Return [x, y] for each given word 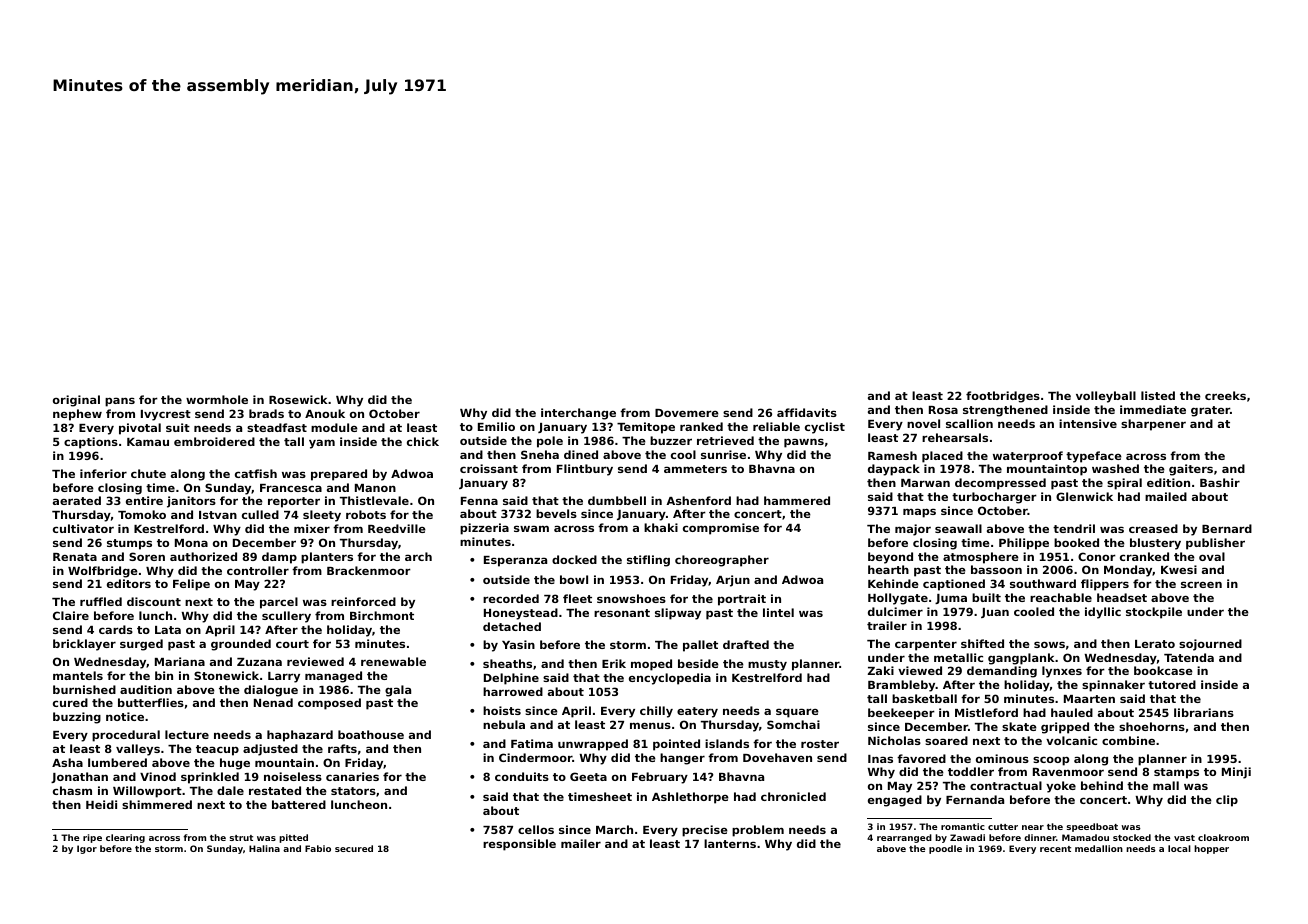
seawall [958, 528]
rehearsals [955, 437]
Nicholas [894, 740]
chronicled [793, 796]
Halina [264, 848]
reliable [776, 426]
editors [129, 583]
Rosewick [298, 399]
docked [574, 559]
